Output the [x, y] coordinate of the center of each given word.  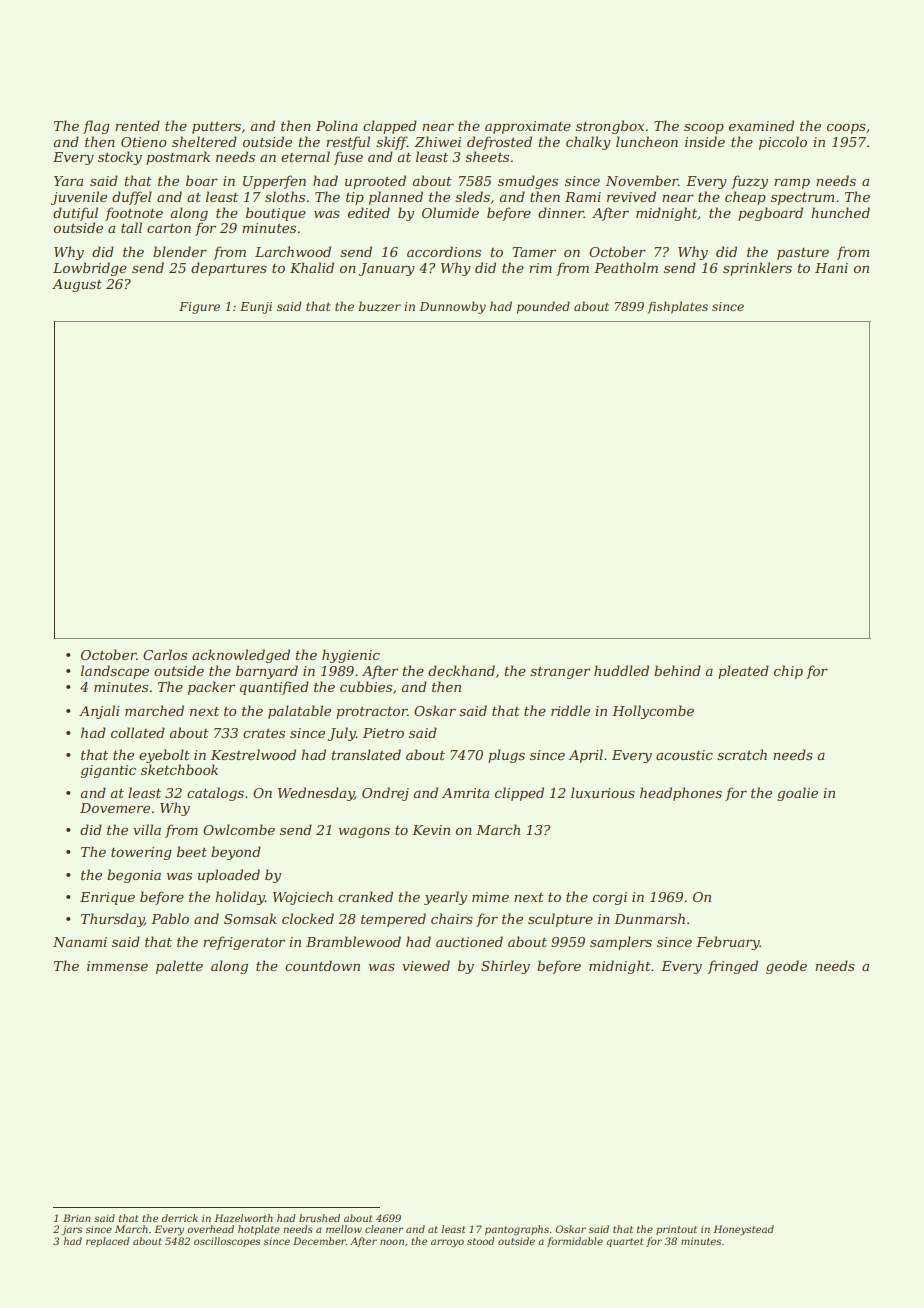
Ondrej [385, 794]
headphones [681, 794]
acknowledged [241, 656]
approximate [528, 127]
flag [96, 127]
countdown [322, 965]
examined [761, 125]
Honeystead [743, 1230]
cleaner [384, 1229]
